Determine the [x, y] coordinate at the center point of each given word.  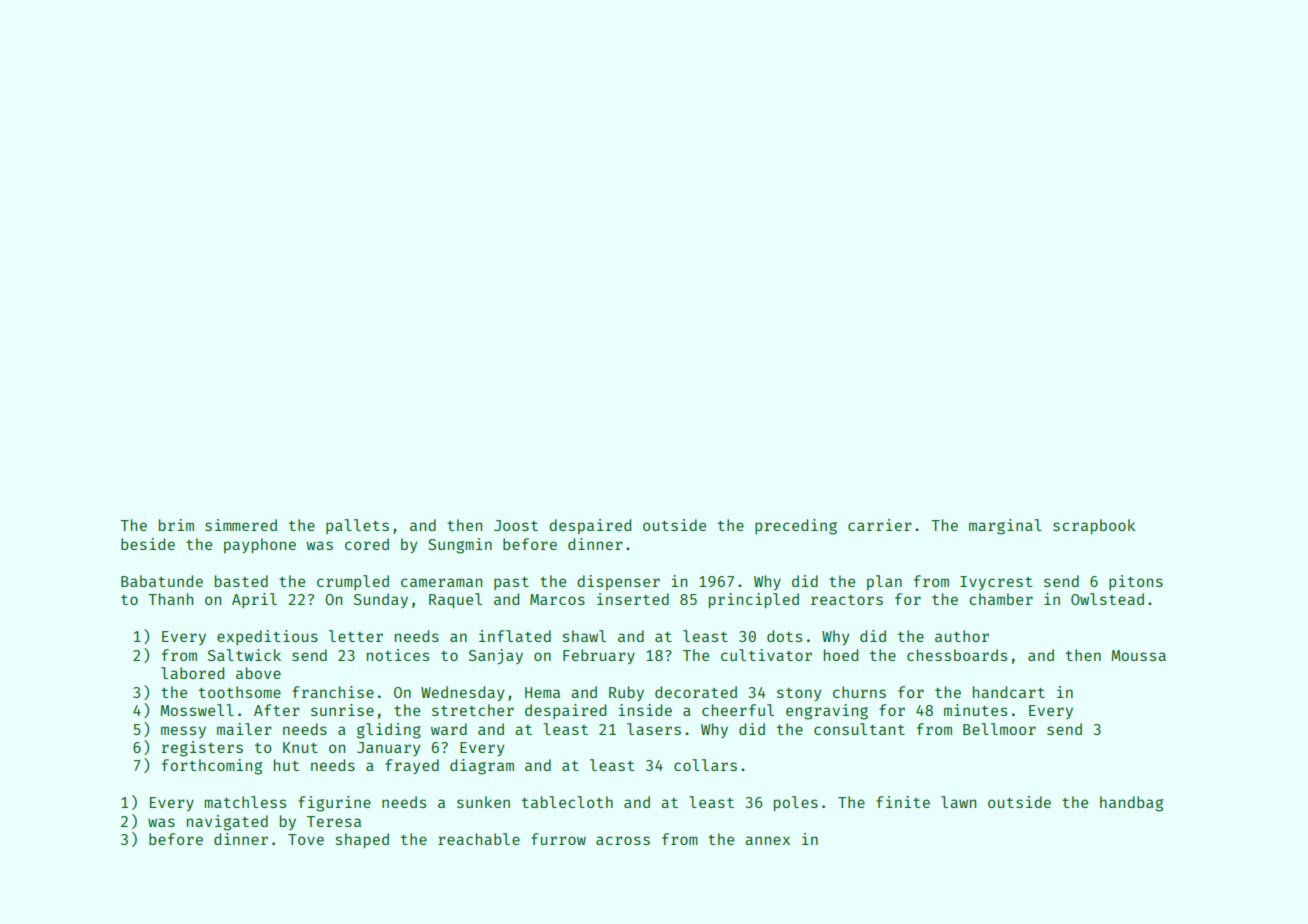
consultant [859, 729]
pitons [1136, 582]
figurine [334, 804]
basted [241, 581]
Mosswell [197, 710]
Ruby [626, 693]
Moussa [1138, 655]
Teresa [334, 821]
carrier [880, 525]
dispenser [618, 582]
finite [903, 802]
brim [176, 525]
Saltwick [244, 655]
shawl [584, 636]
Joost [516, 525]
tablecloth [567, 802]
